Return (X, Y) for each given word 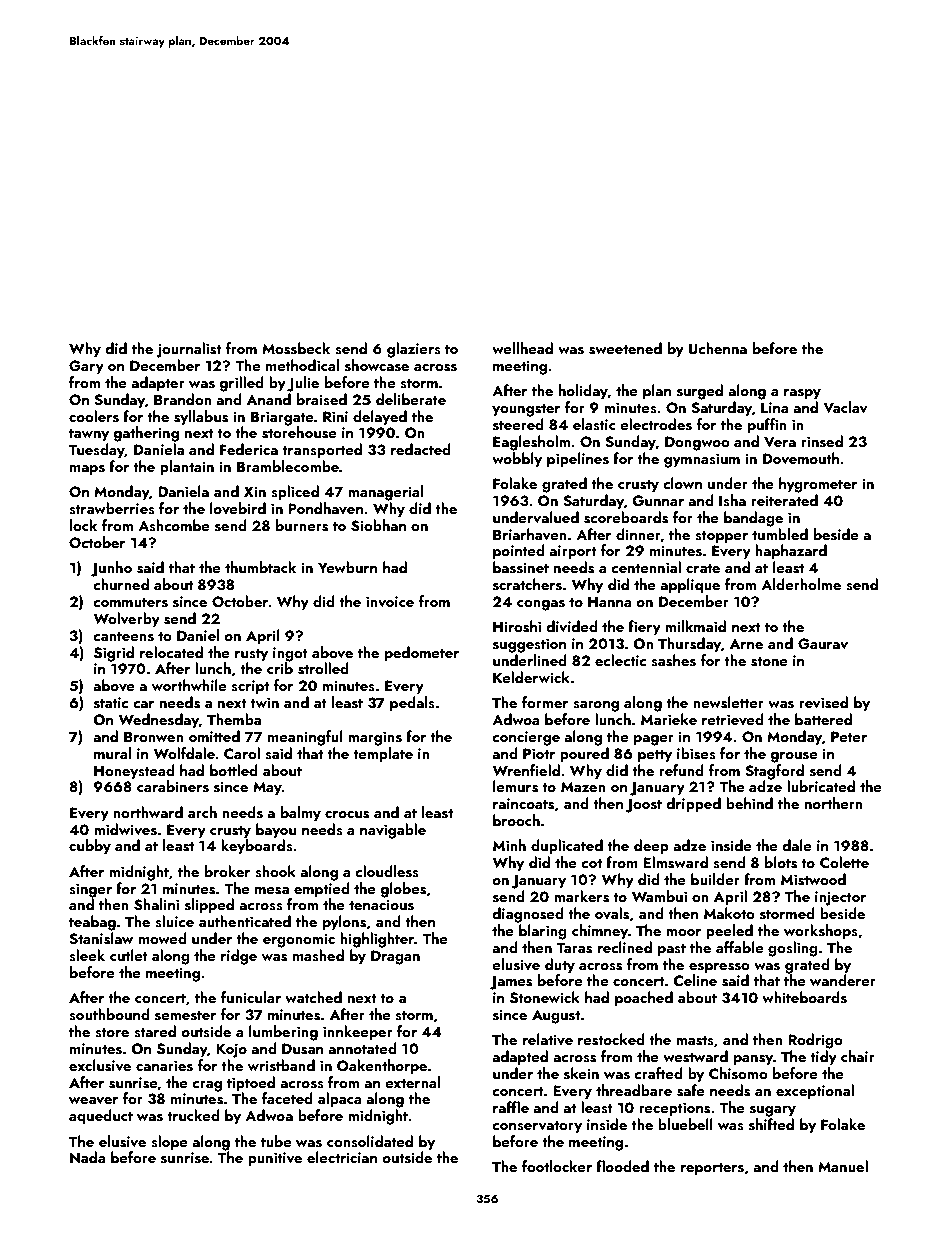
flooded (622, 1166)
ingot (290, 654)
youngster (526, 410)
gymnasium (702, 460)
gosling (793, 949)
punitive (275, 1159)
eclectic (620, 660)
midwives (125, 829)
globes (403, 890)
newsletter (728, 702)
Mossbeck (296, 348)
